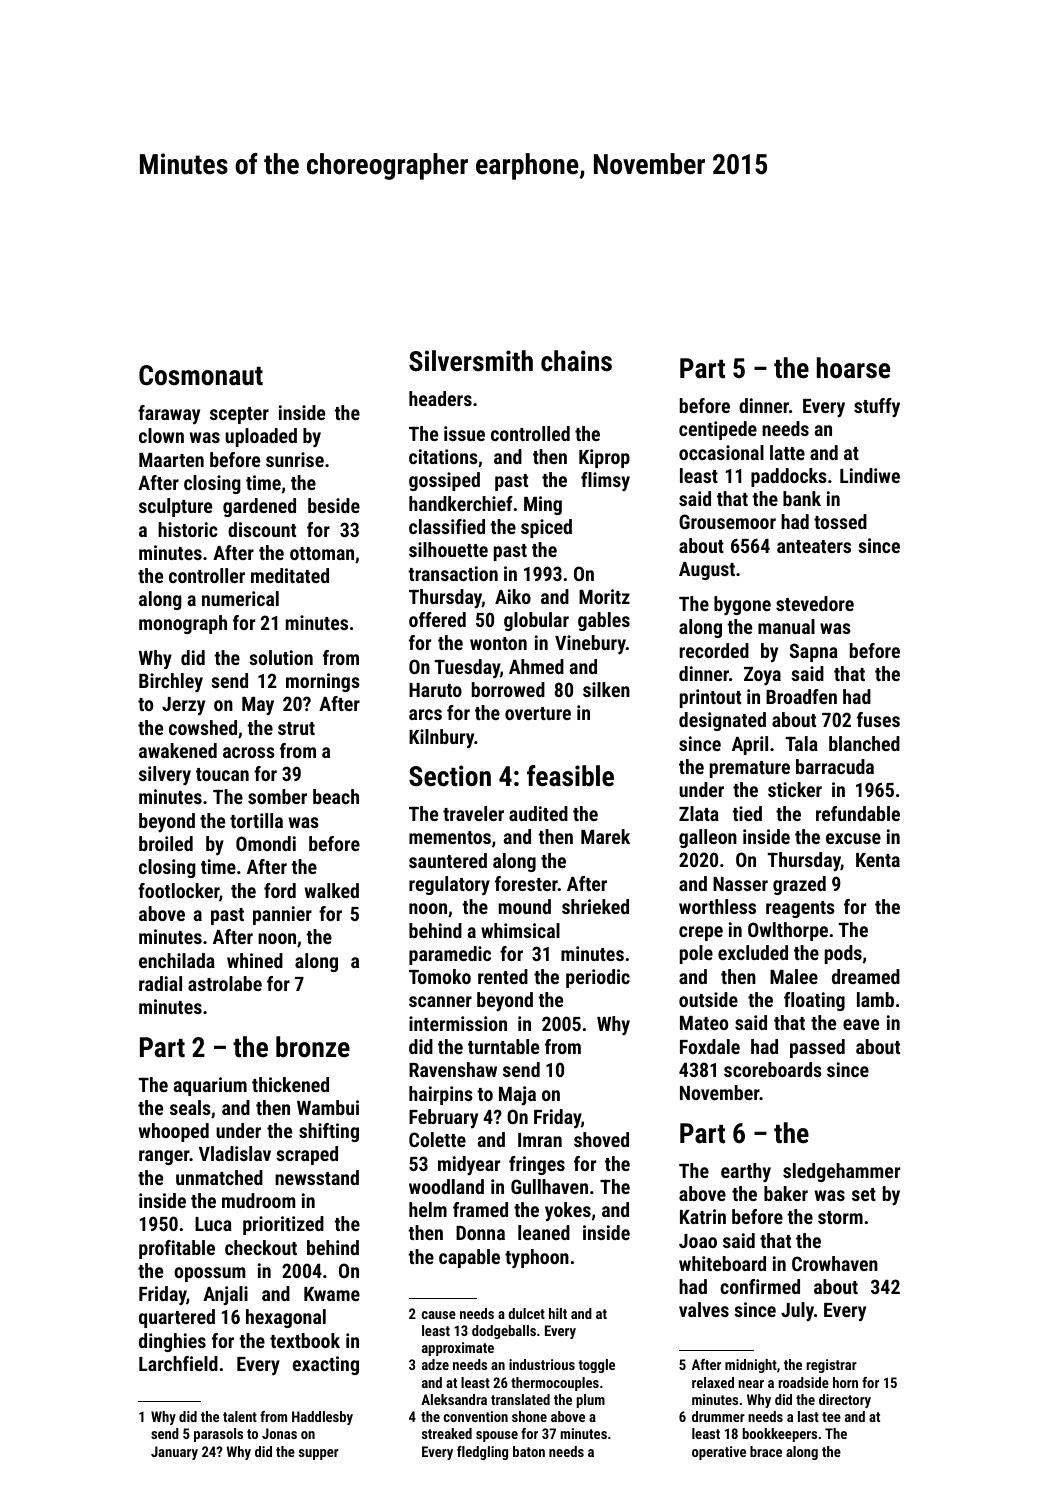 The width and height of the screenshot is (1039, 1505). Describe the element at coordinates (814, 546) in the screenshot. I see `anteaters` at that location.
